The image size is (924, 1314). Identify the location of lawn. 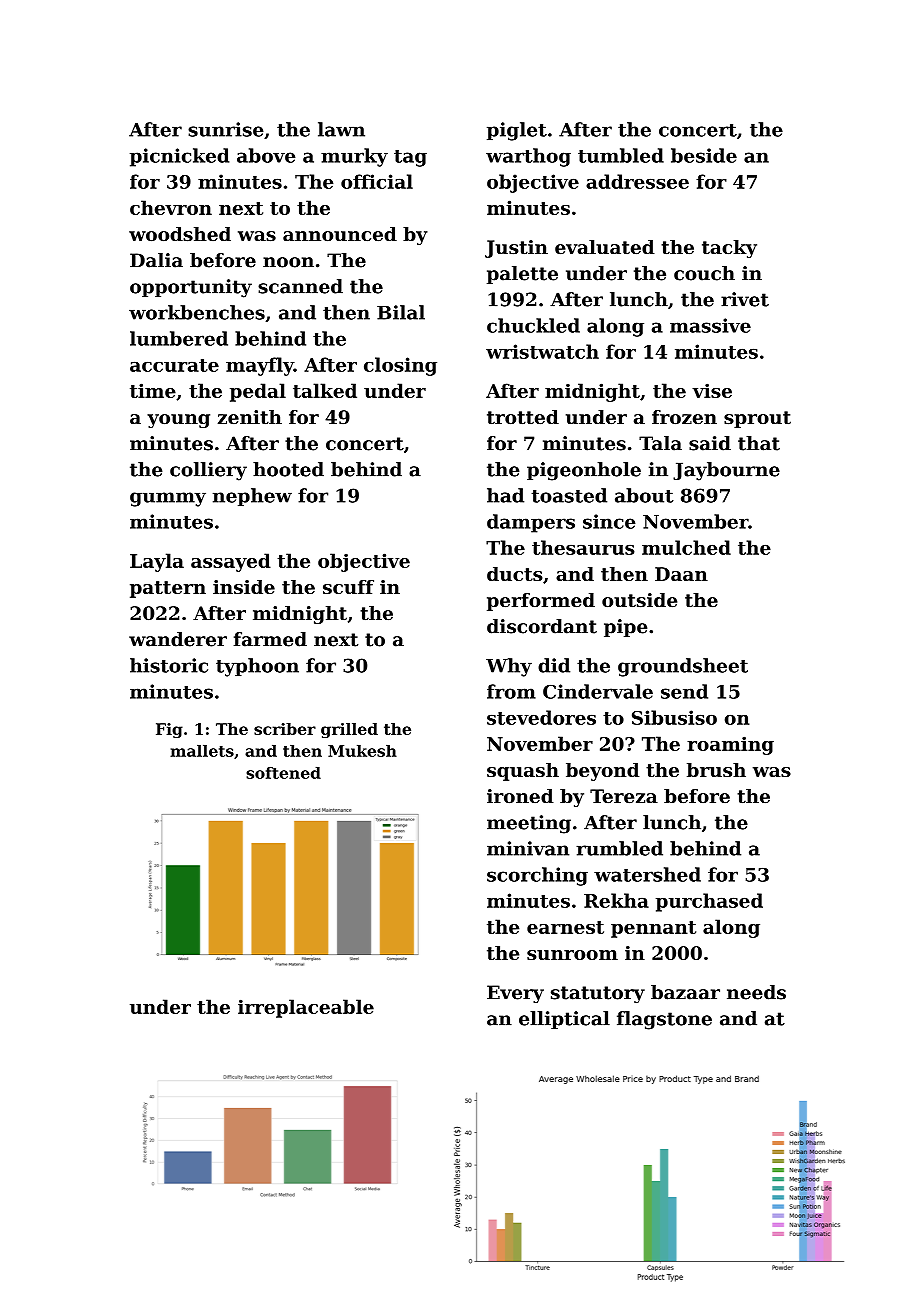
(341, 129).
